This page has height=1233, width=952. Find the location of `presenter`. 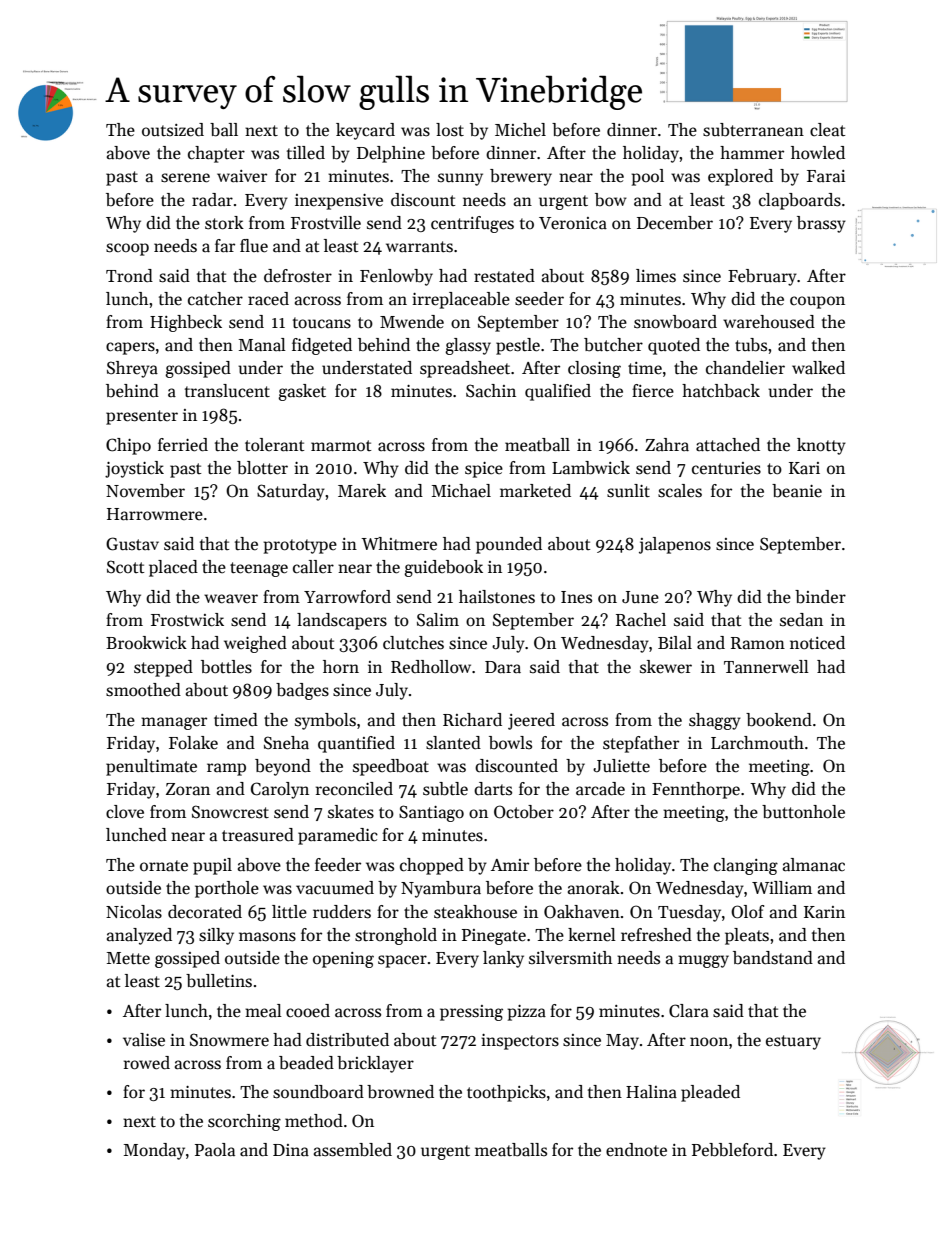

presenter is located at coordinates (142, 417).
